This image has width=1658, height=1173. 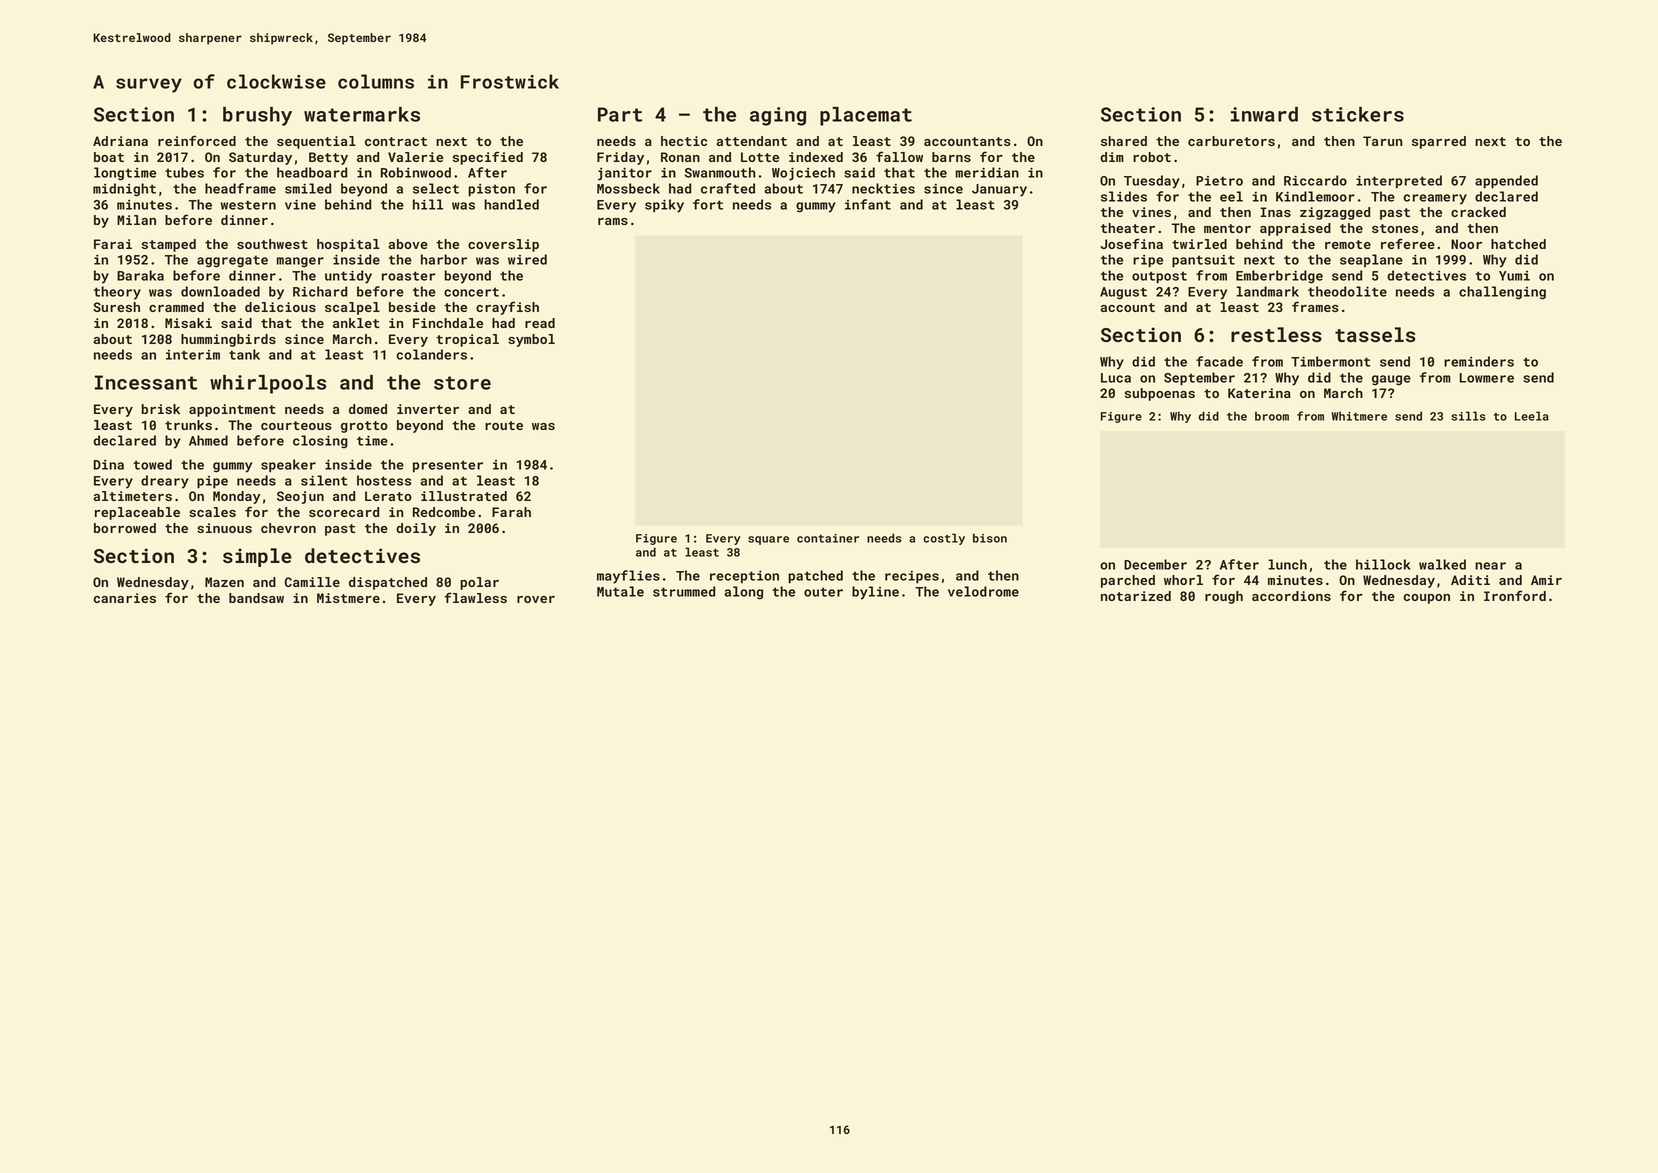 I want to click on boat, so click(x=109, y=157).
